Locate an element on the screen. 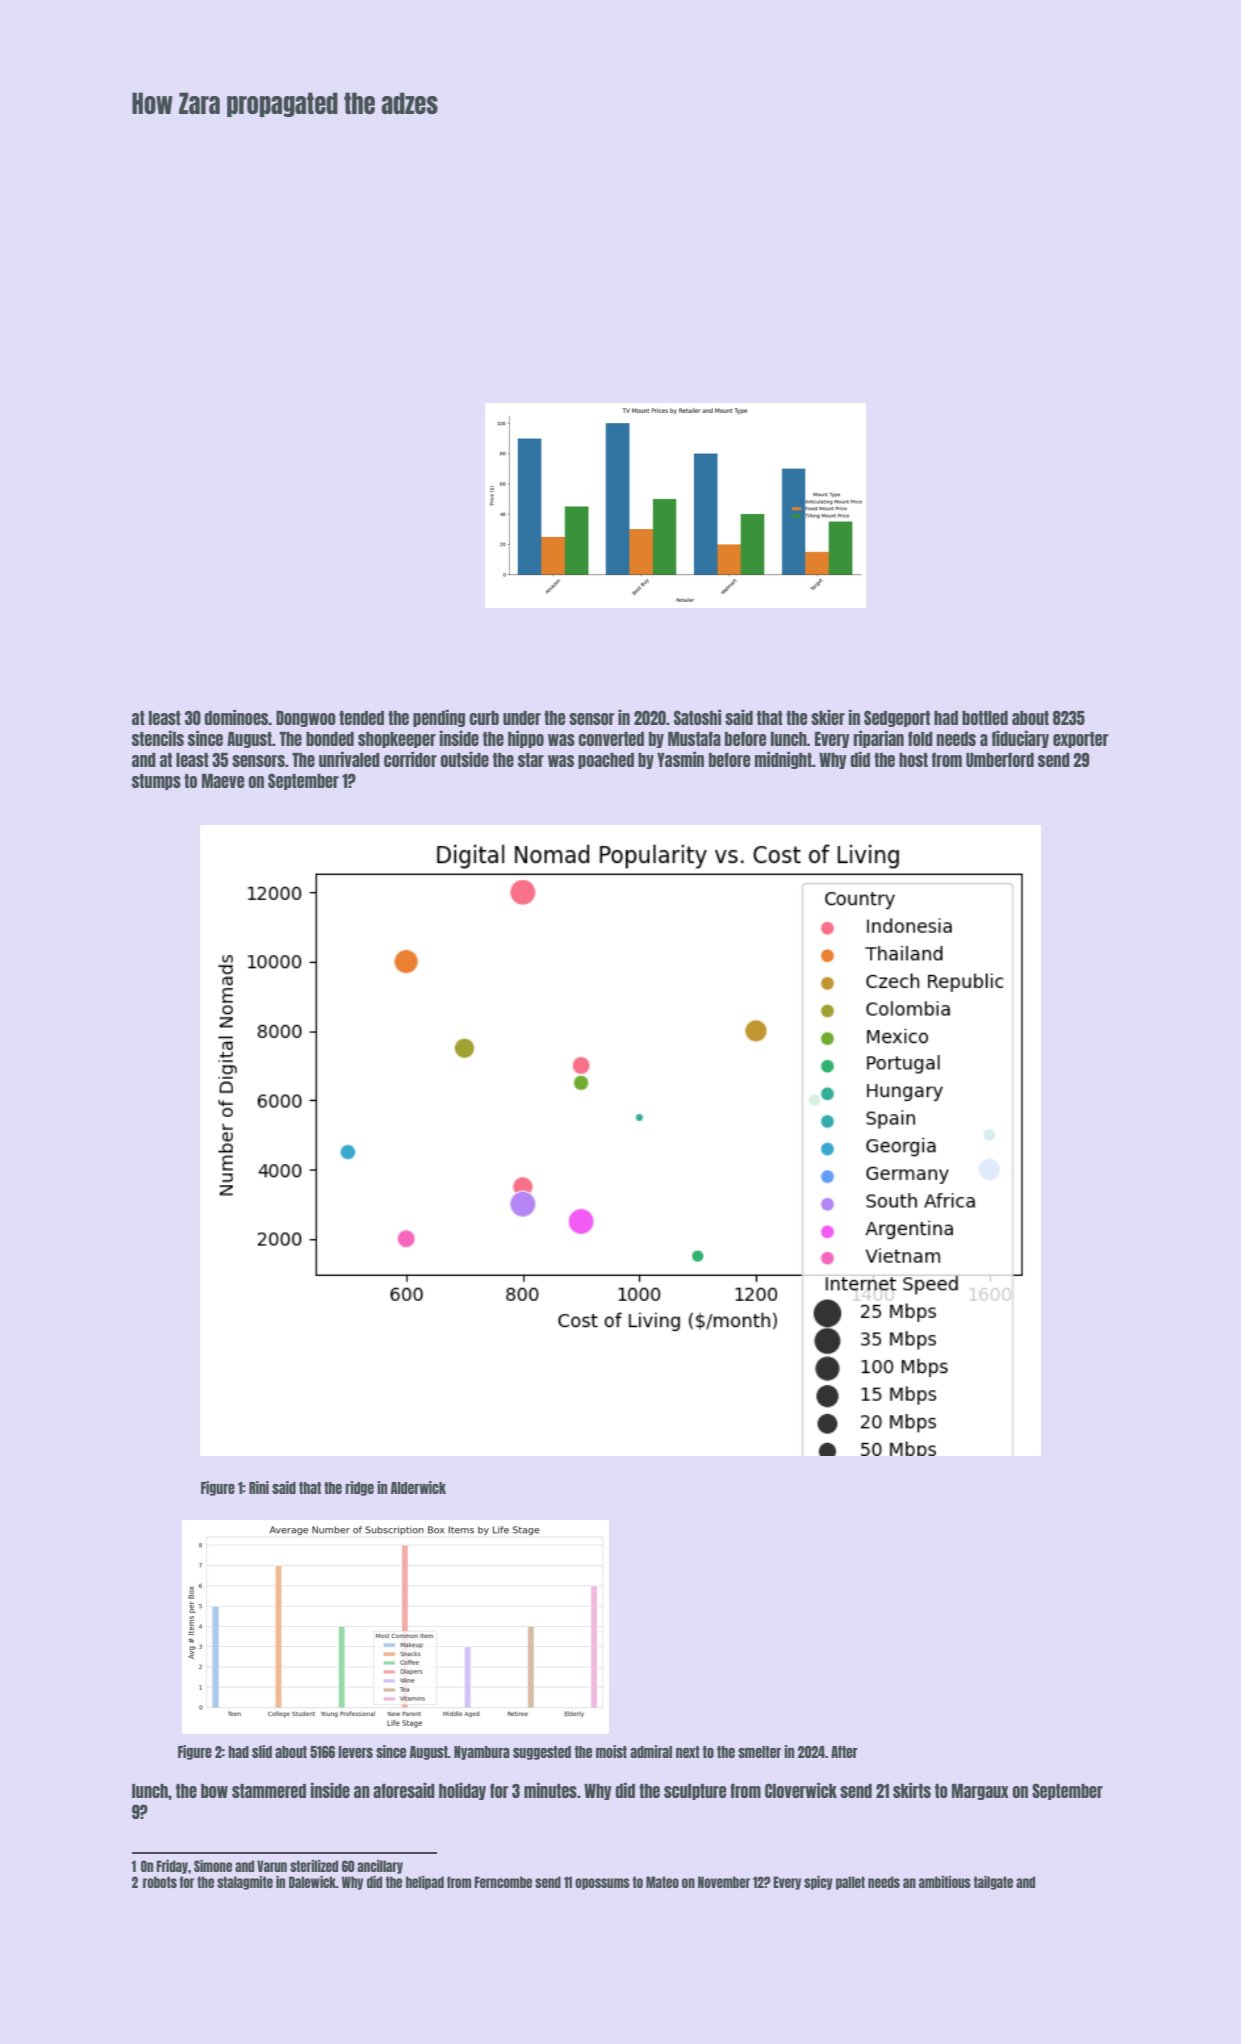  dominoes is located at coordinates (236, 717).
